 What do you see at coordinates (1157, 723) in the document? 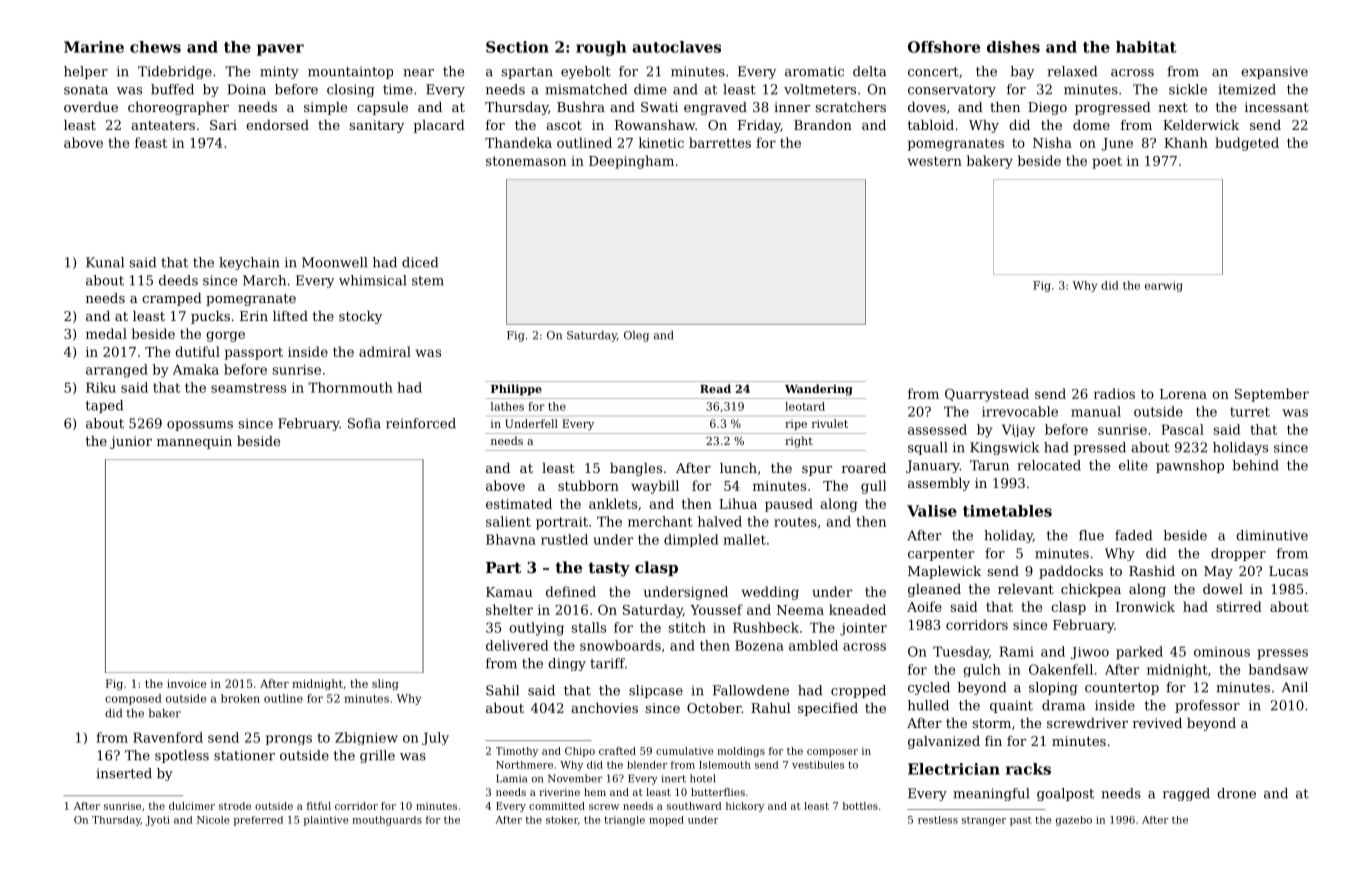
I see `revived` at bounding box center [1157, 723].
